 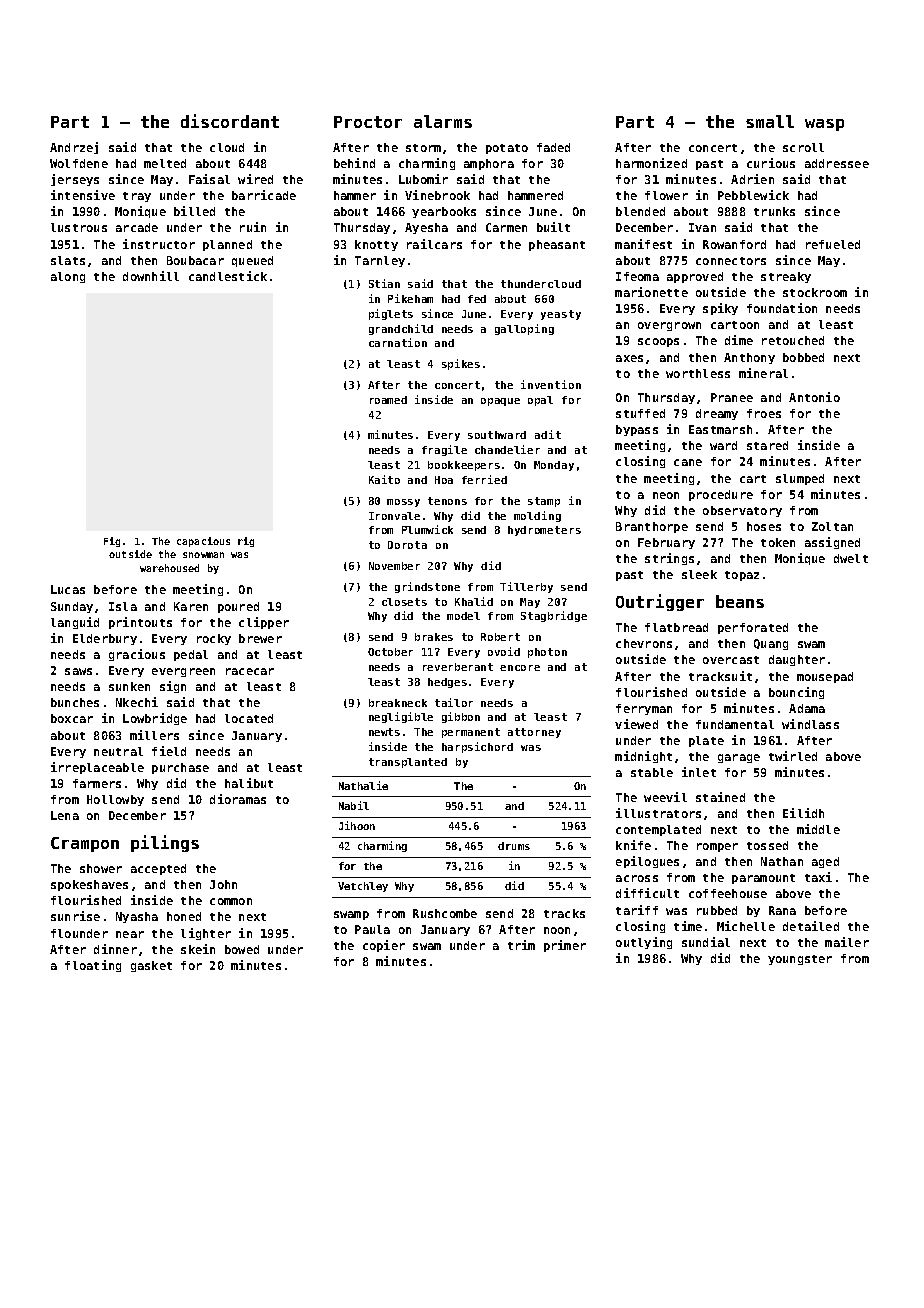 What do you see at coordinates (93, 966) in the document?
I see `floating` at bounding box center [93, 966].
